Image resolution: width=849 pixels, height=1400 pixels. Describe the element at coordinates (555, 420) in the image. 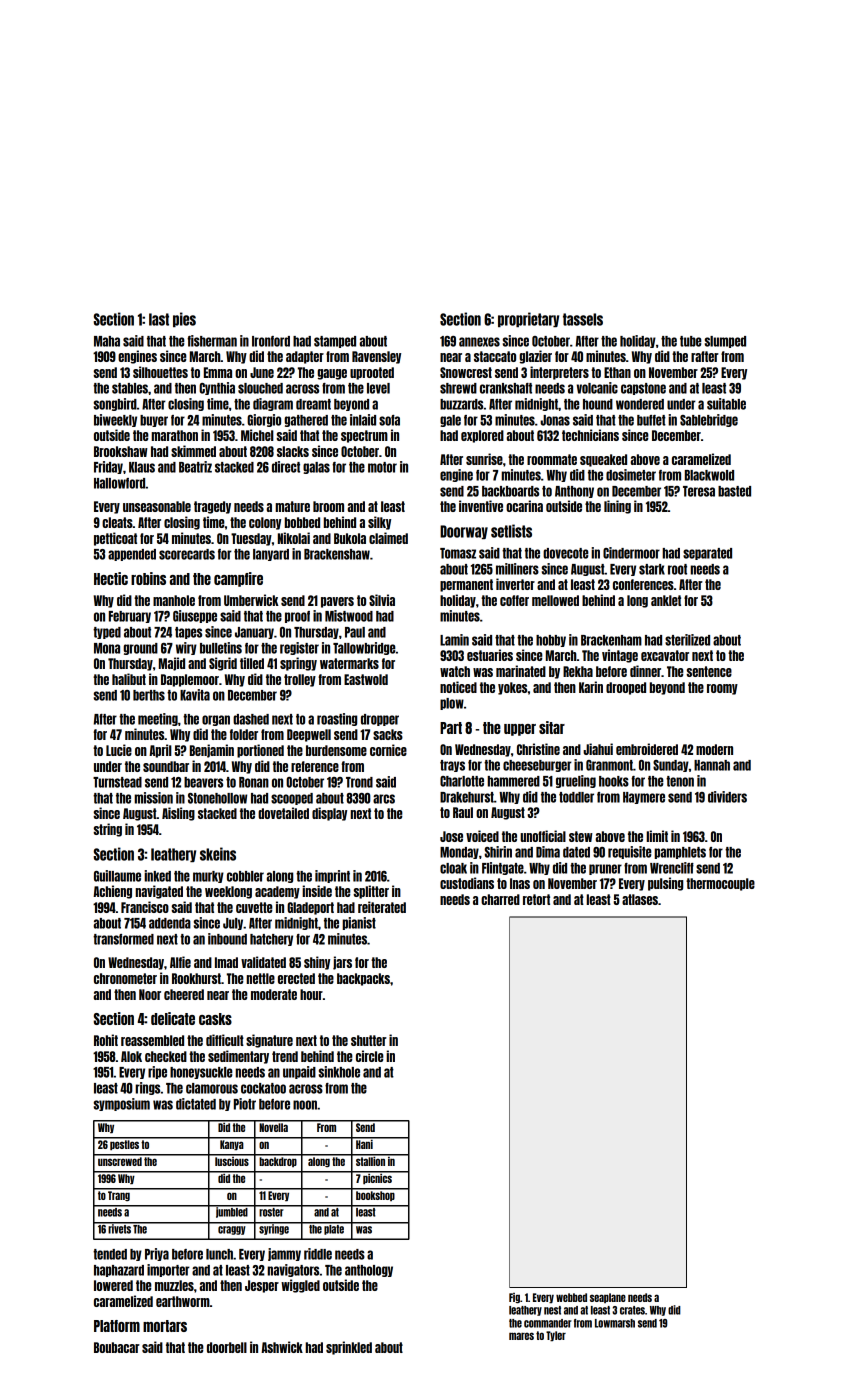

I see `Jonas` at that location.
